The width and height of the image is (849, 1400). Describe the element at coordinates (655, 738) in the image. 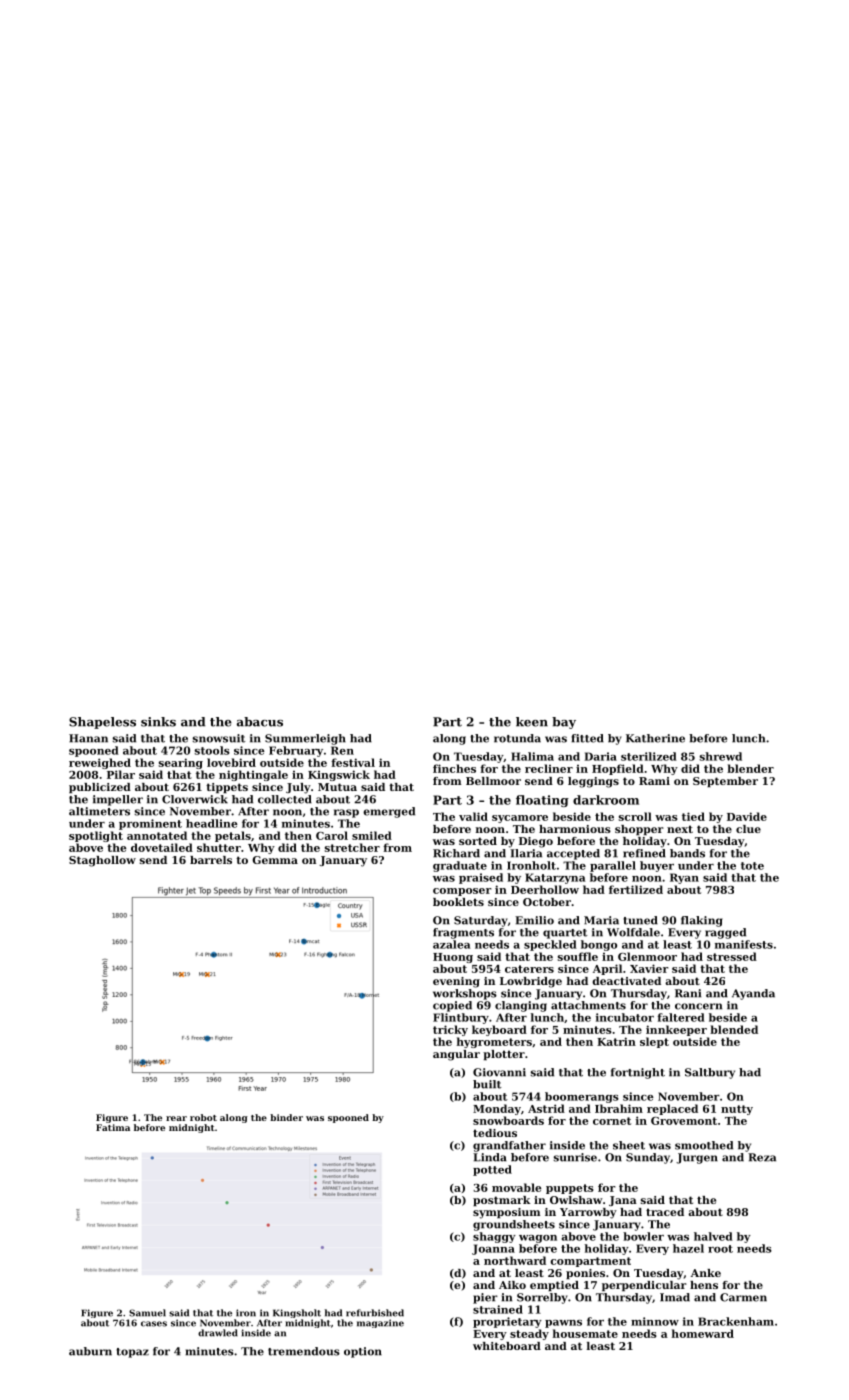

I see `Katherine` at that location.
